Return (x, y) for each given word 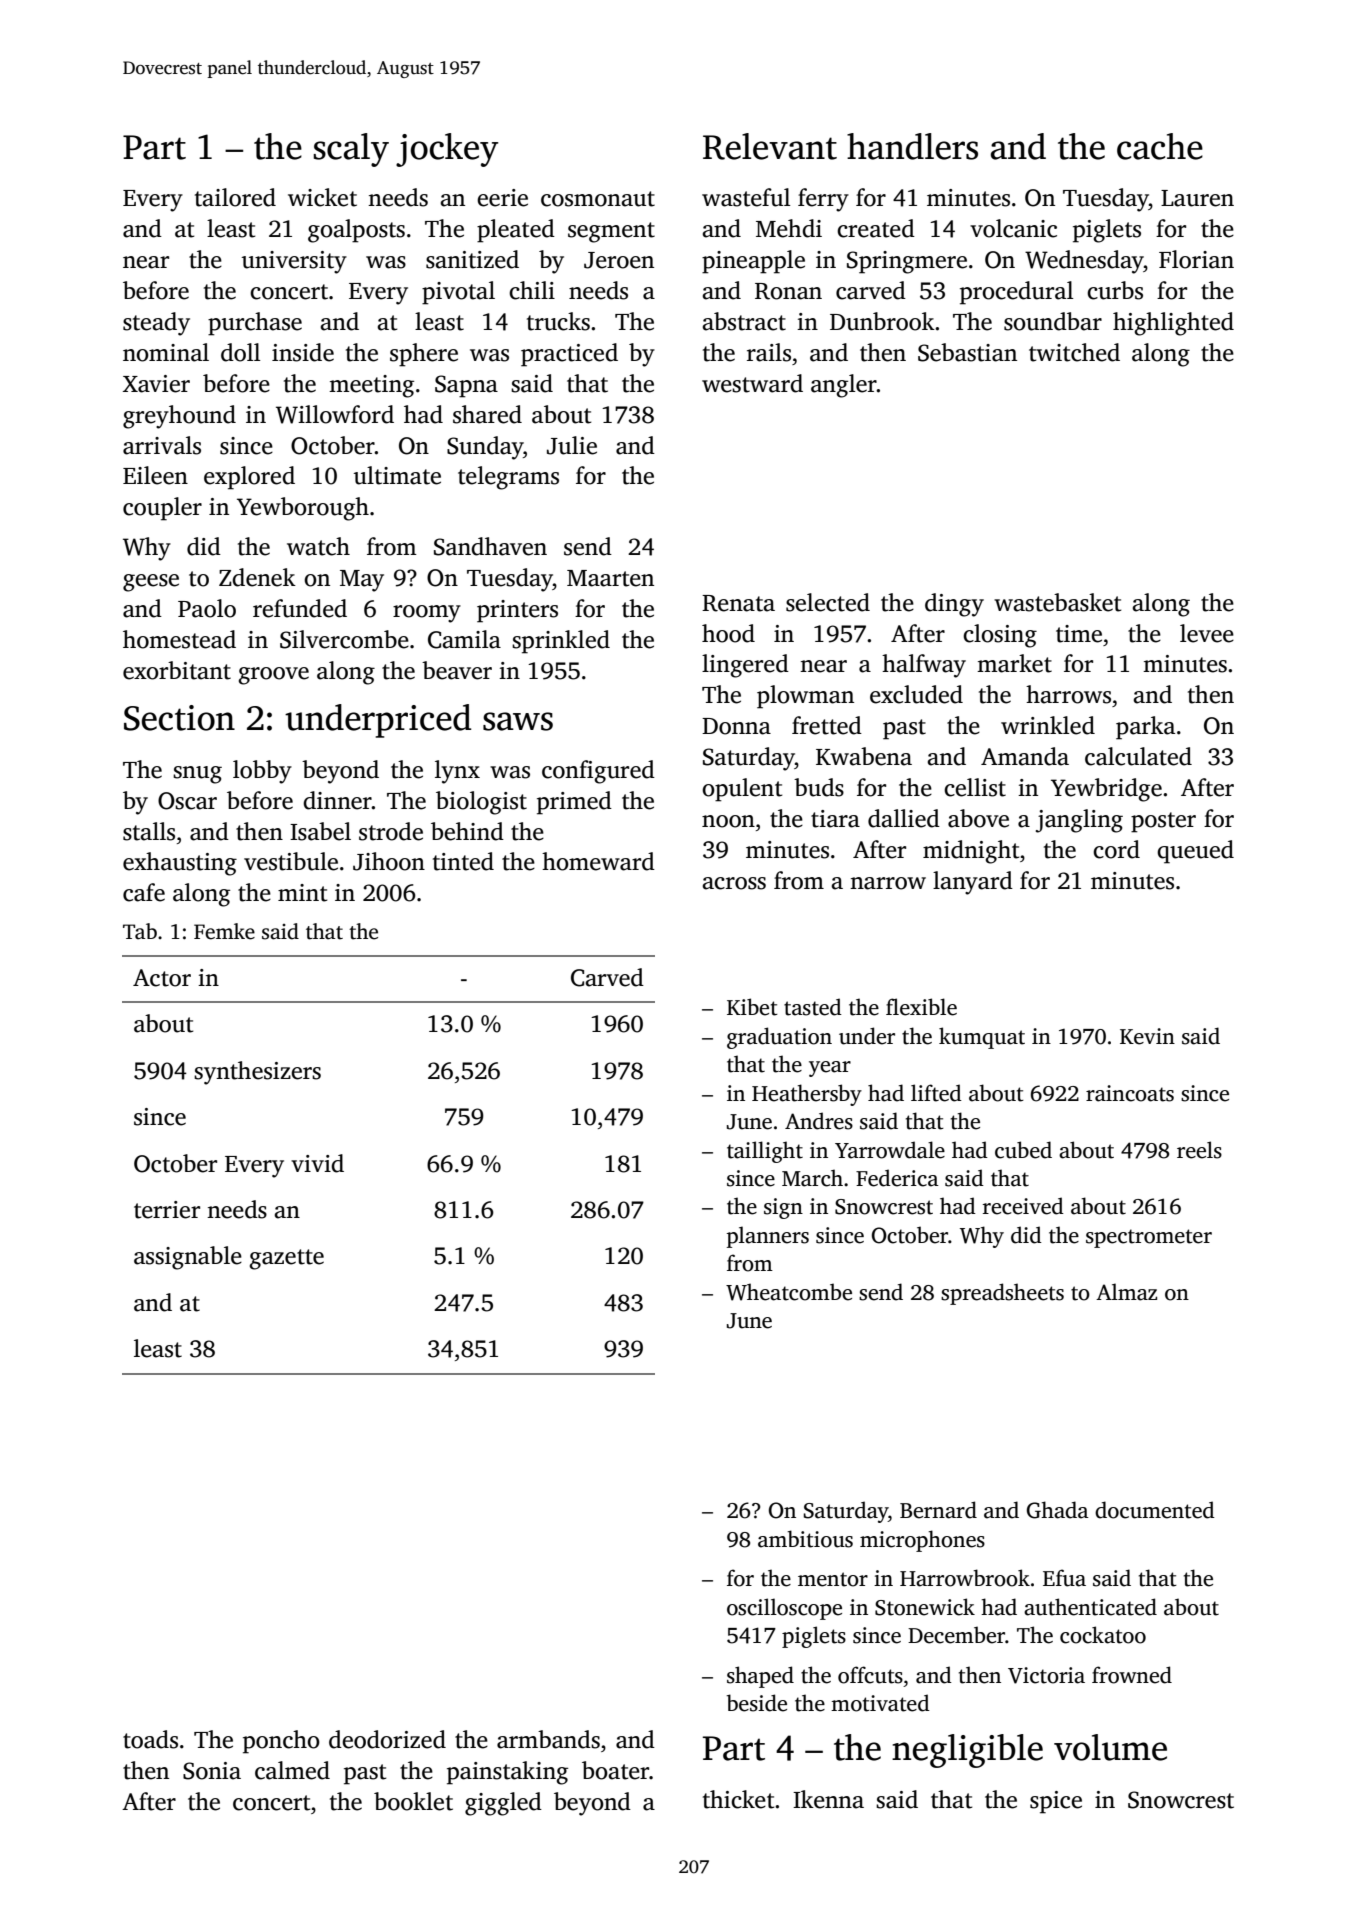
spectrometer (1149, 1238)
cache (1160, 146)
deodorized (387, 1739)
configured (598, 772)
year (830, 1069)
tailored (235, 197)
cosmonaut (598, 199)
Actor (162, 978)
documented (1155, 1510)
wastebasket (1057, 602)
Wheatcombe (789, 1292)
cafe (144, 892)
